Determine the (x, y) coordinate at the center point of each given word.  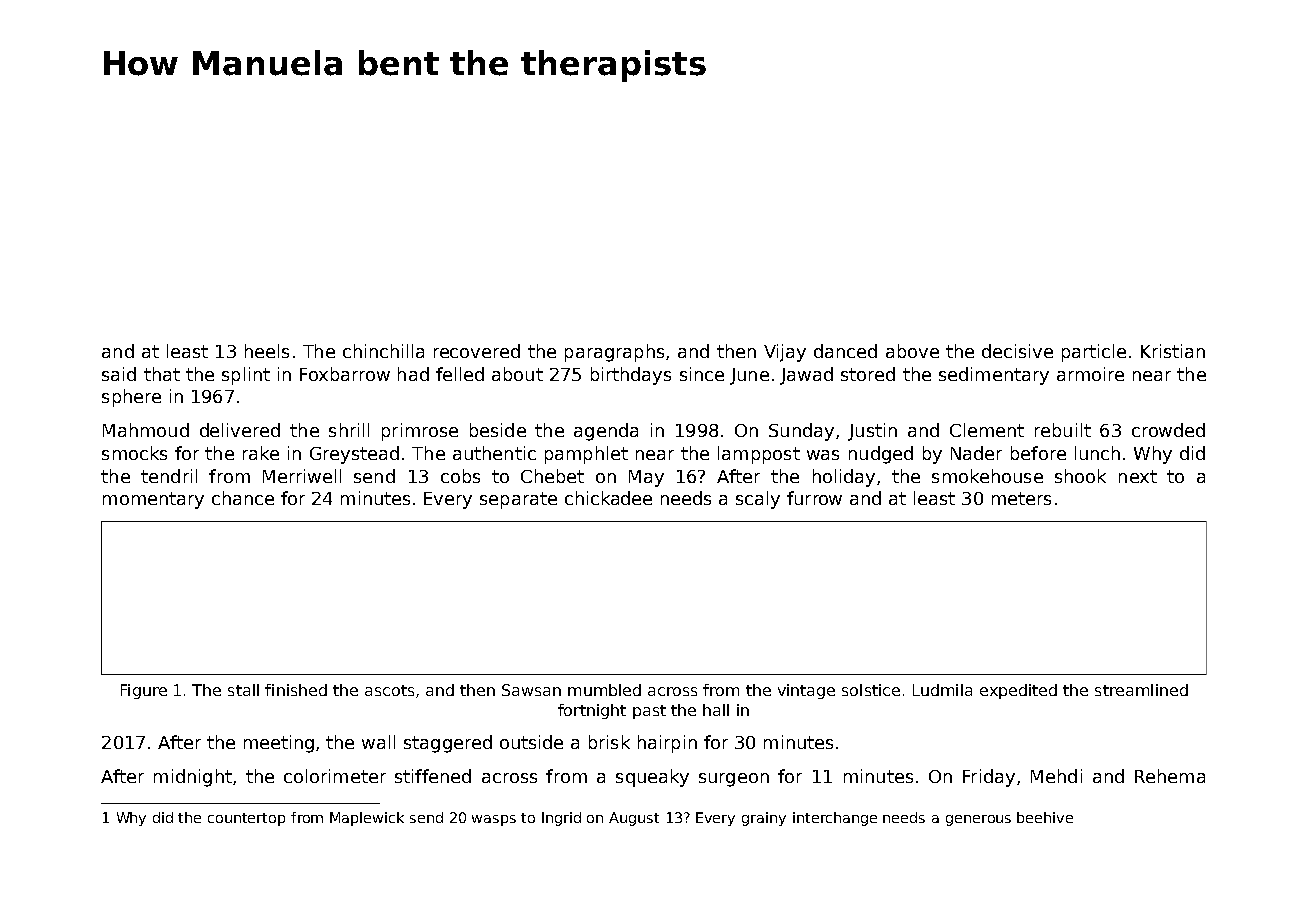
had (413, 374)
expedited (1018, 691)
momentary (153, 500)
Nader (976, 453)
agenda (606, 432)
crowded (1168, 430)
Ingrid (561, 819)
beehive (1045, 817)
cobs (460, 476)
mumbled (604, 690)
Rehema (1170, 776)
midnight (193, 778)
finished (296, 690)
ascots (389, 690)
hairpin (667, 744)
